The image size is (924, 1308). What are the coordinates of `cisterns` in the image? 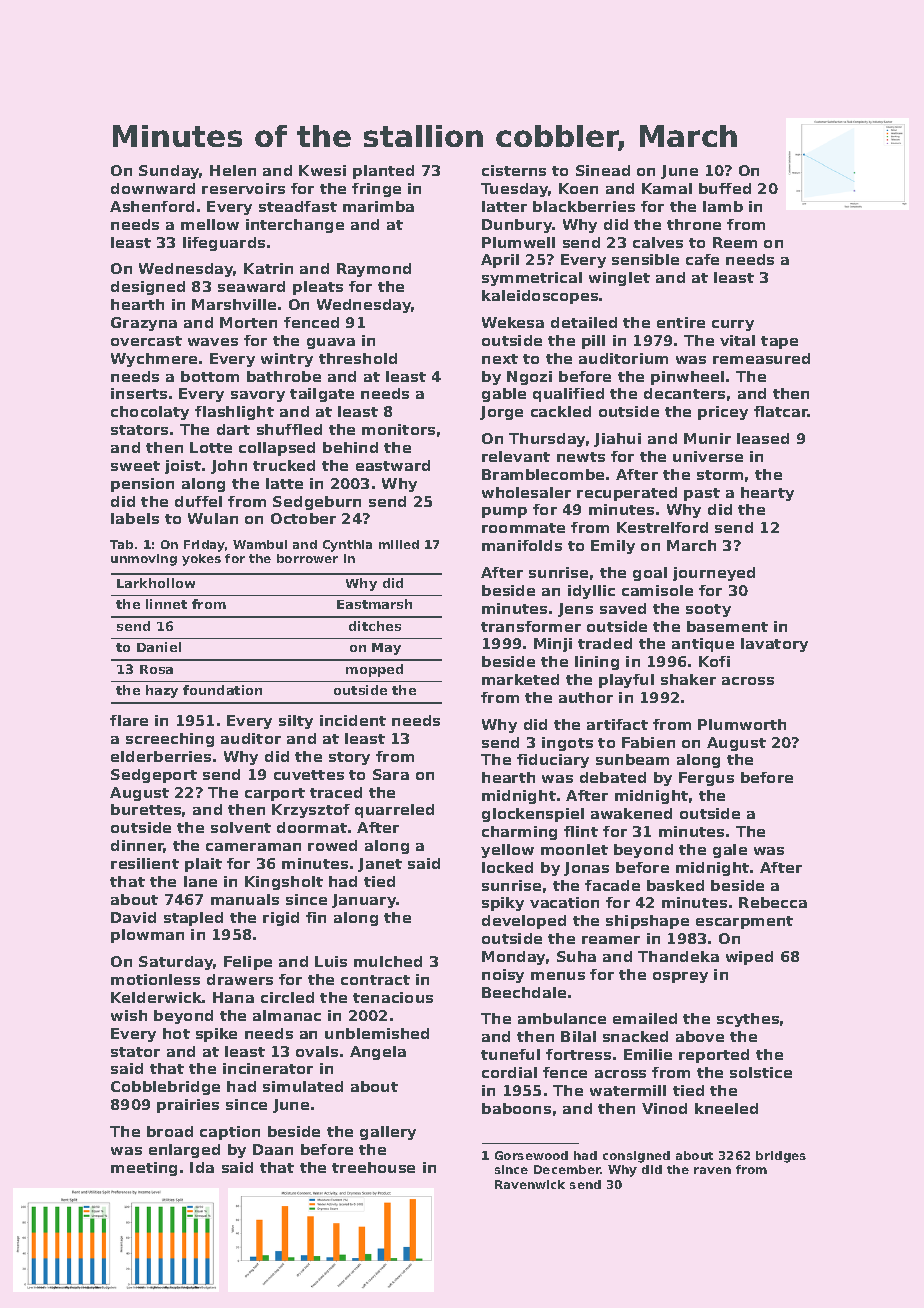 It's located at (514, 170).
